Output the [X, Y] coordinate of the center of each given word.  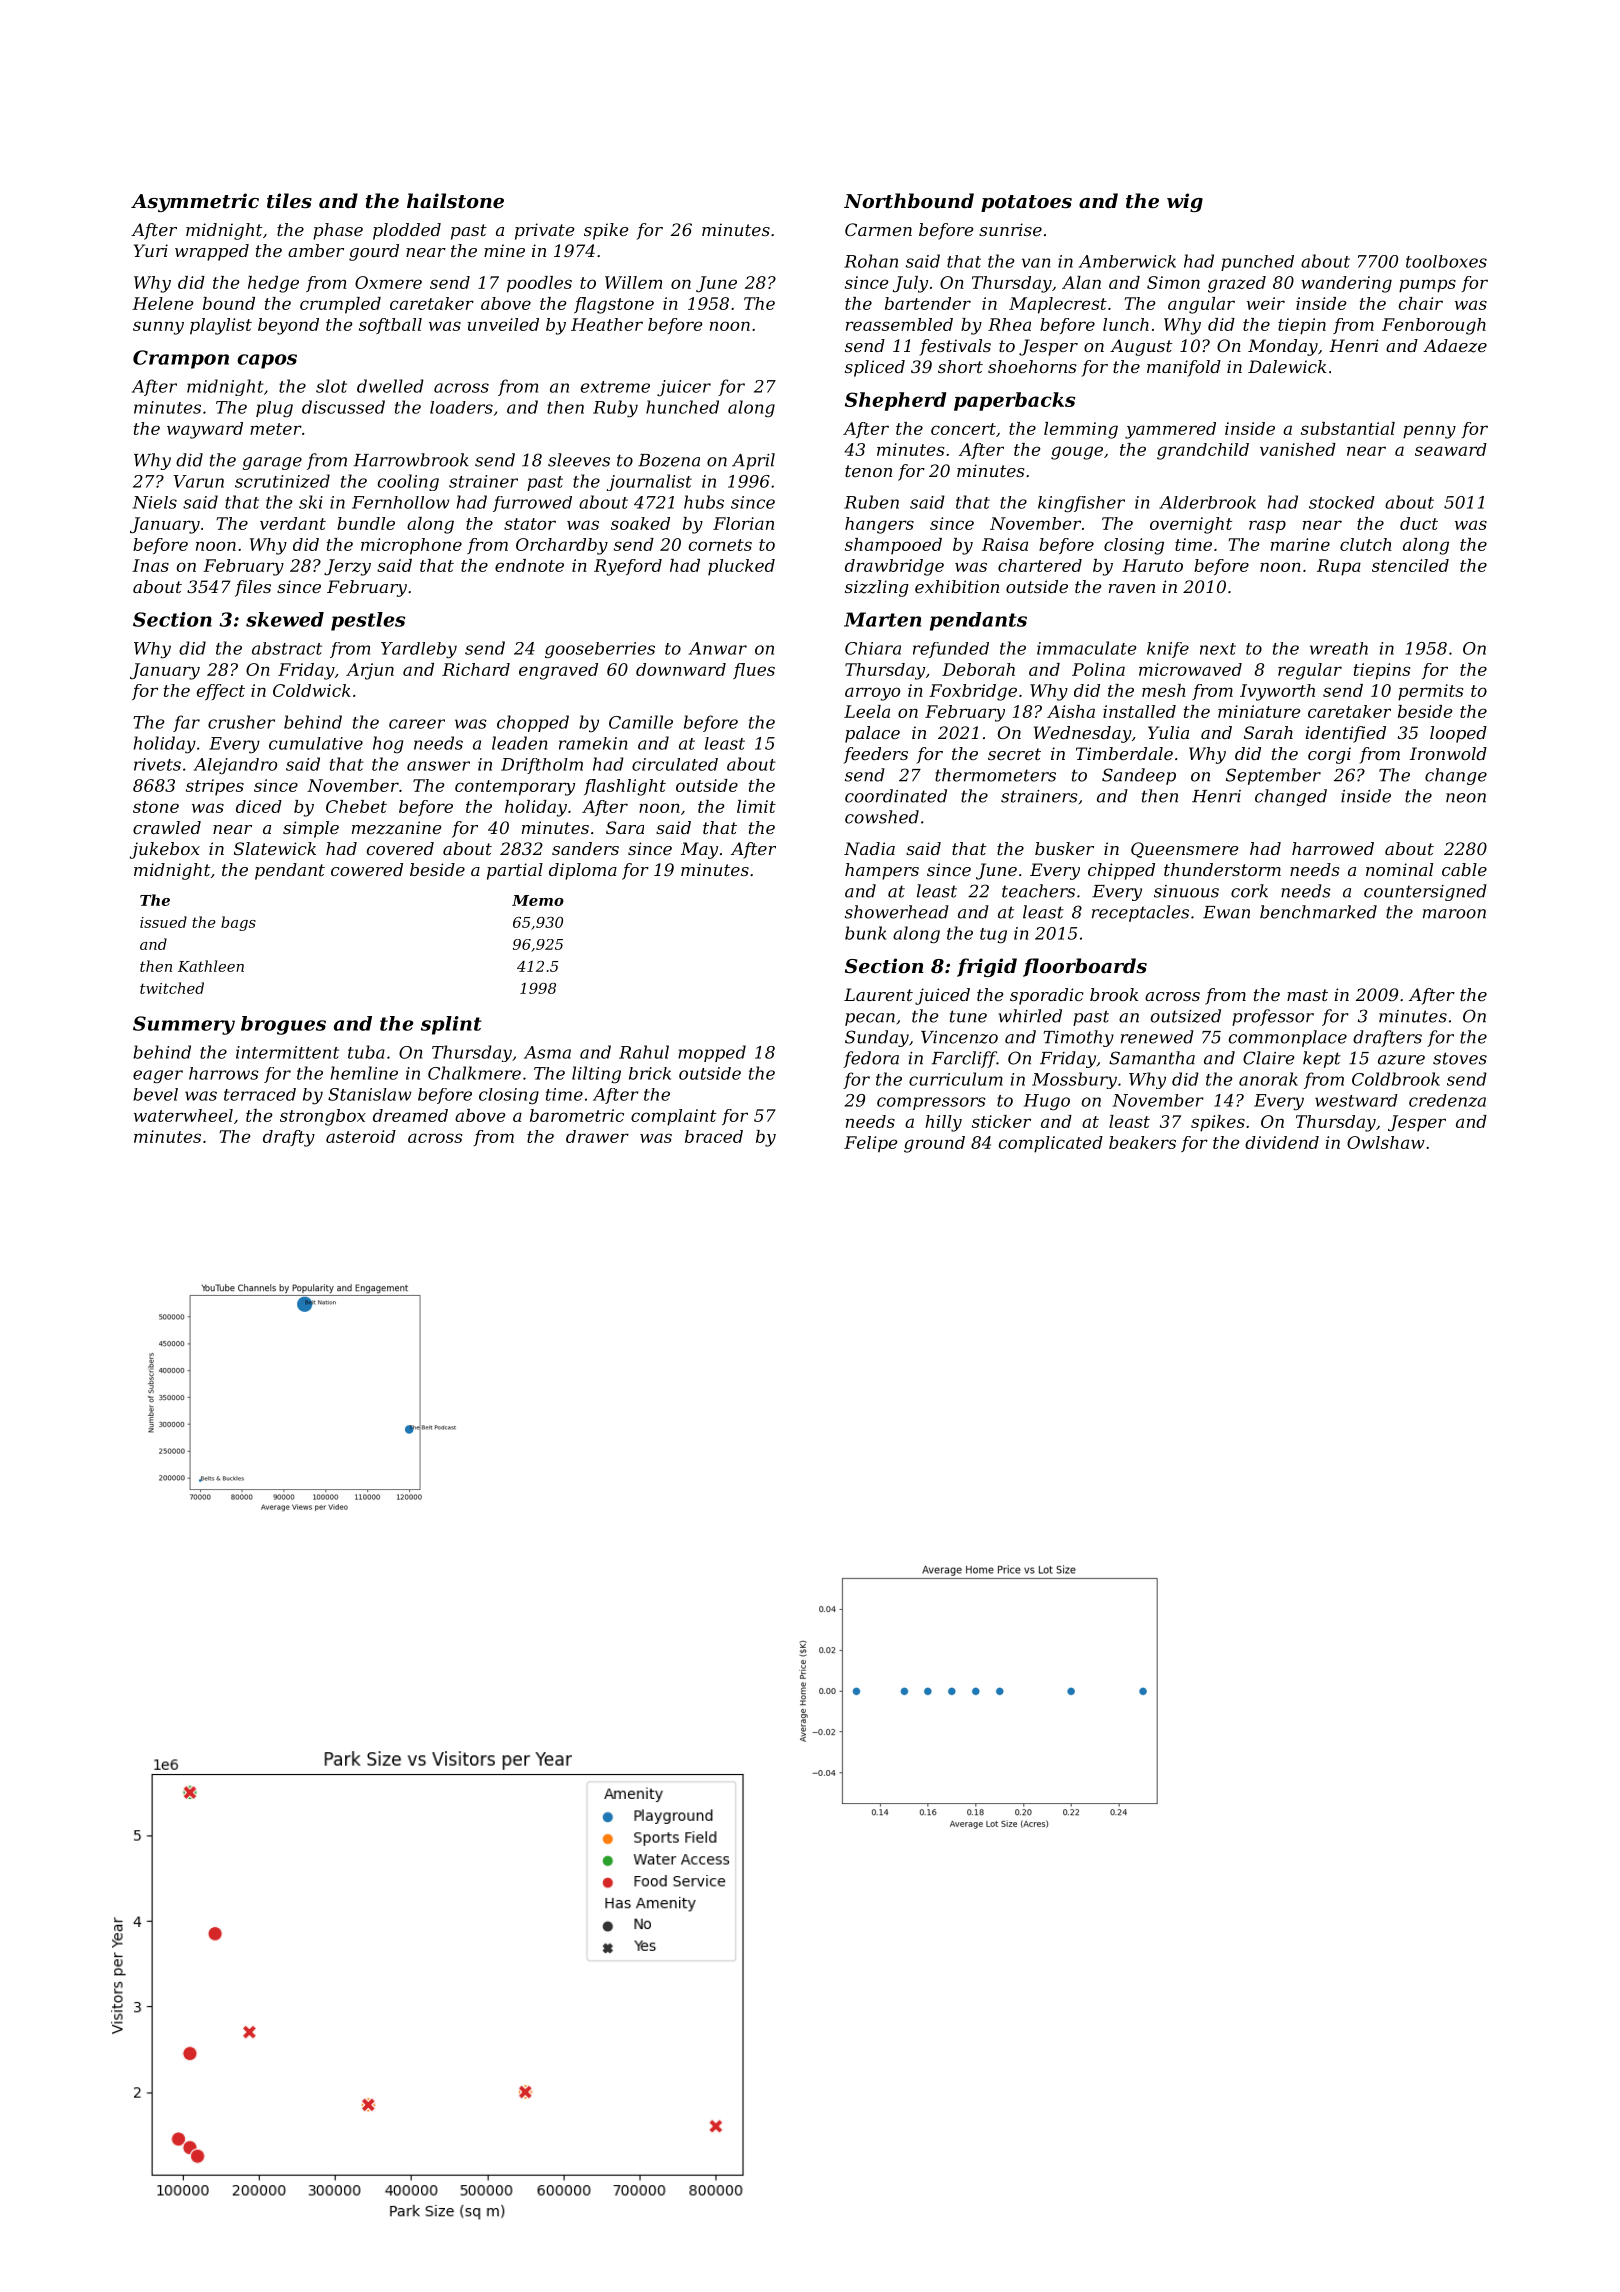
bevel [155, 1094]
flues [754, 671]
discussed [343, 407]
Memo [538, 900]
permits [1430, 692]
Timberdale [1124, 753]
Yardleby [419, 650]
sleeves [579, 460]
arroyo [872, 694]
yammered [1170, 430]
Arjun [370, 671]
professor [1273, 1017]
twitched [172, 988]
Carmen [878, 229]
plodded [407, 231]
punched [1257, 263]
